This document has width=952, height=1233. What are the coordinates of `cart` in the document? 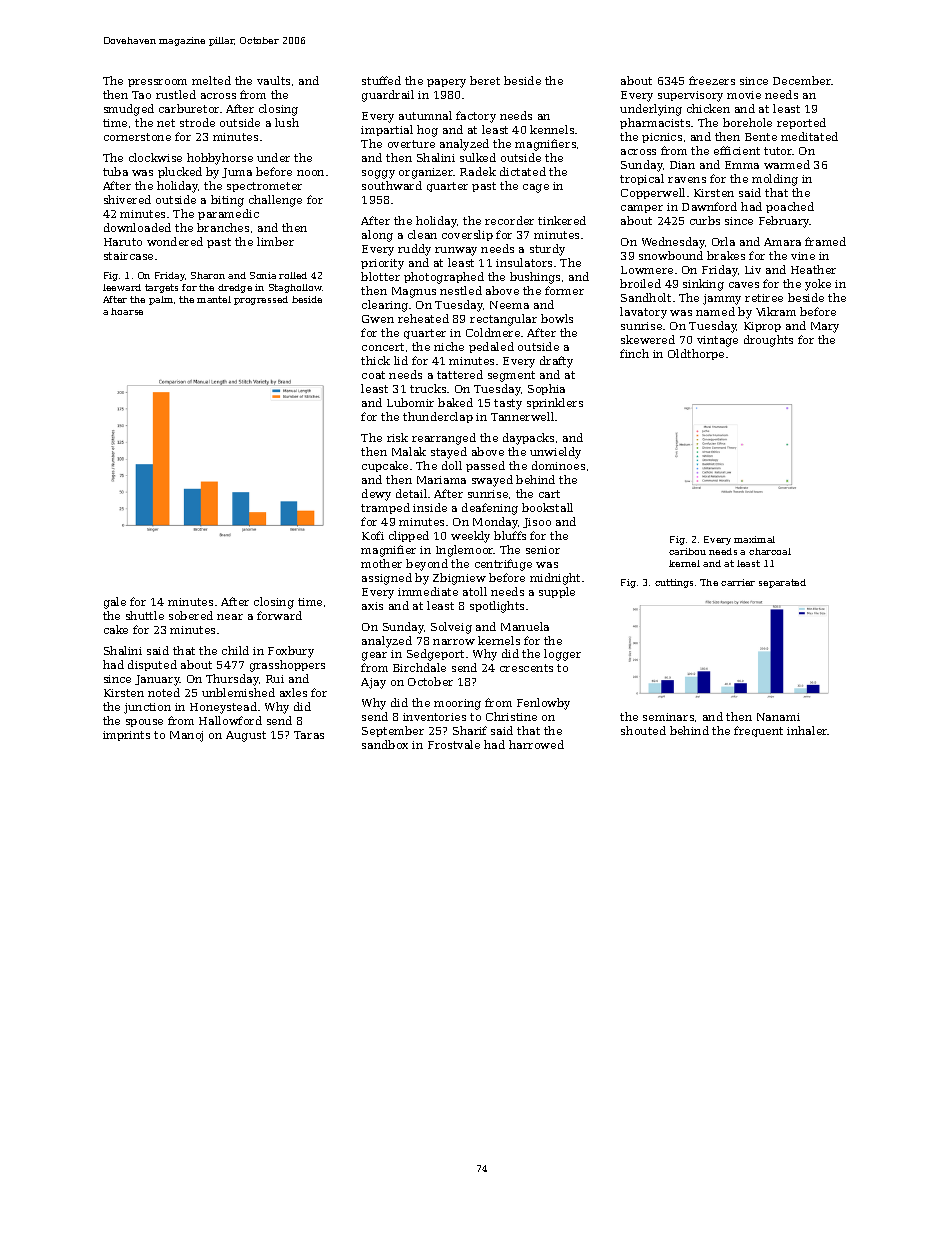 It's located at (549, 494).
